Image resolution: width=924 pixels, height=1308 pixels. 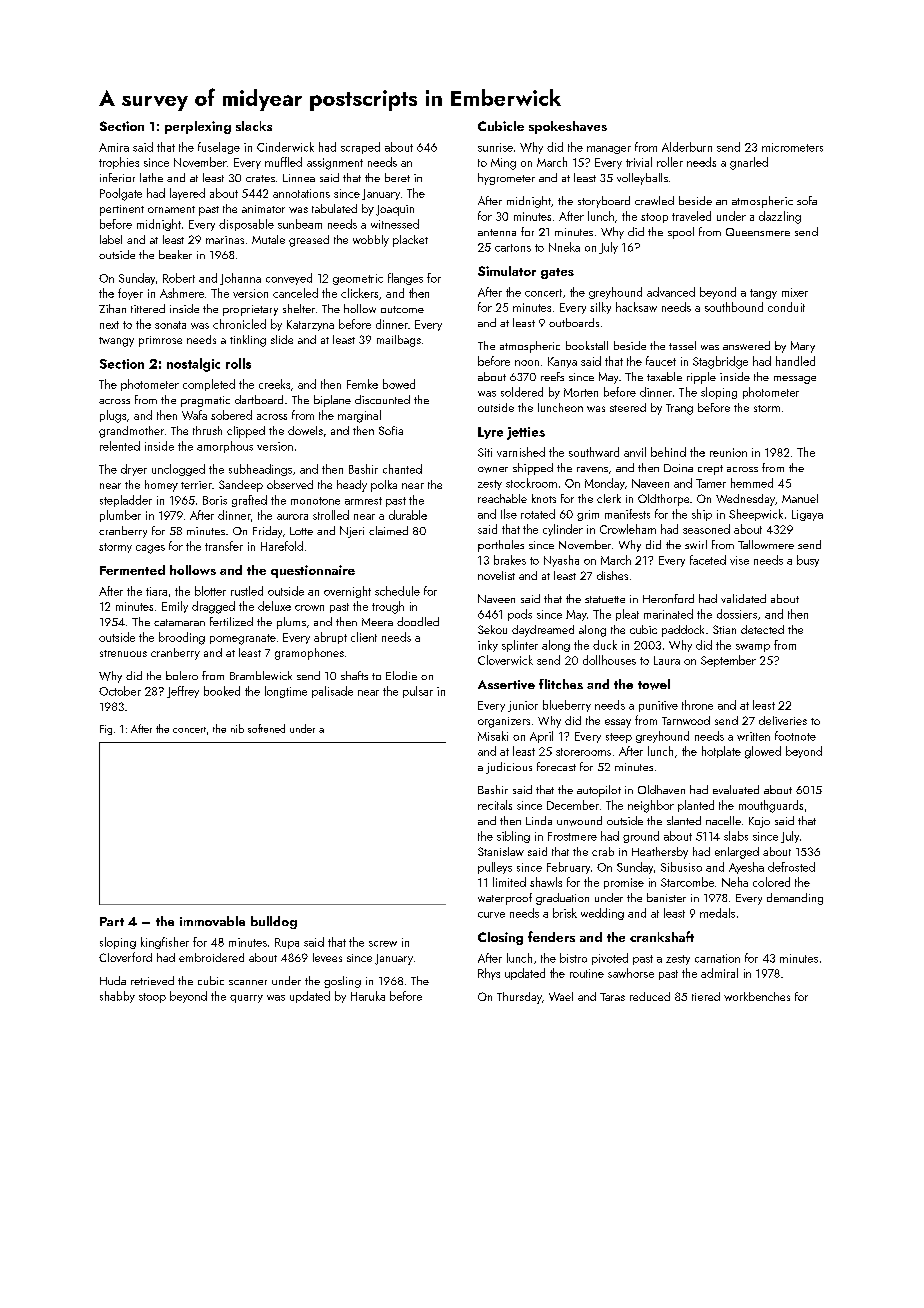 I want to click on quarry, so click(x=246, y=999).
